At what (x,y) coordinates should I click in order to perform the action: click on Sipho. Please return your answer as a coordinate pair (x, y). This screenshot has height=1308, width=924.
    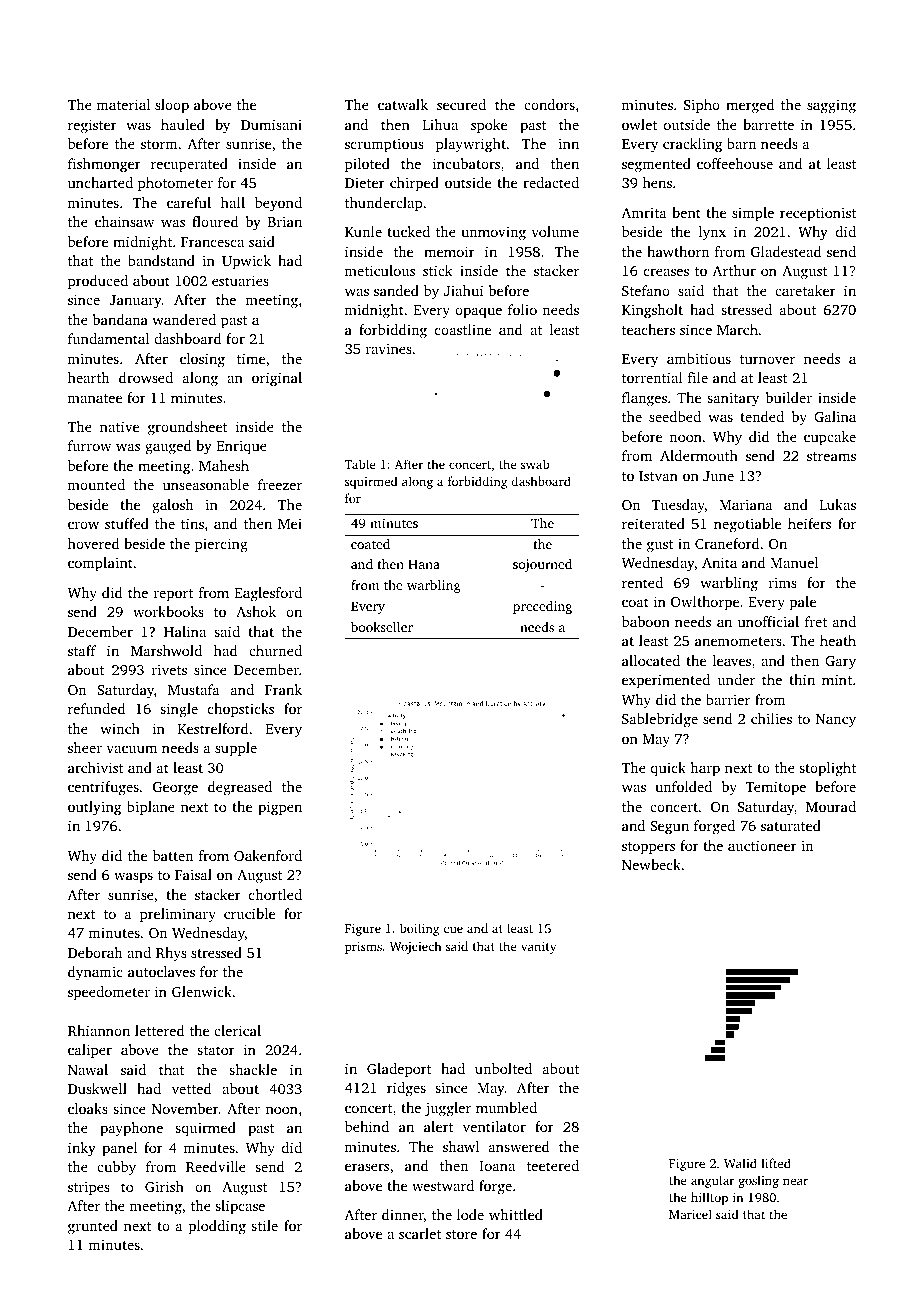
    Looking at the image, I should click on (702, 106).
